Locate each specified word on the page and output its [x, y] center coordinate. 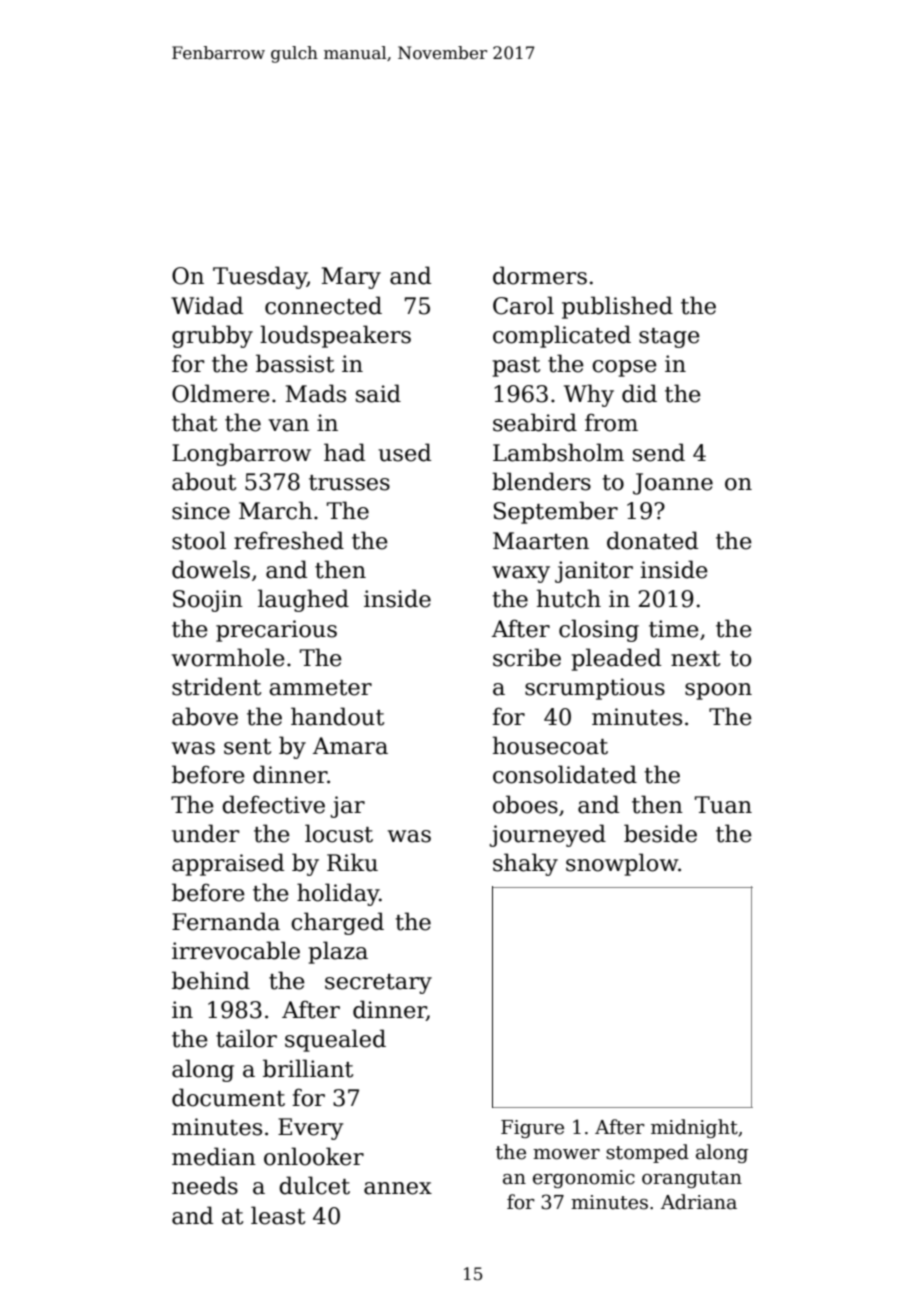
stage [669, 338]
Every [311, 1129]
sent [247, 747]
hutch [569, 598]
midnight [694, 1128]
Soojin [208, 601]
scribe [527, 657]
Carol [523, 305]
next [695, 659]
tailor [246, 1038]
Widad [207, 305]
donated [652, 540]
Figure [532, 1129]
